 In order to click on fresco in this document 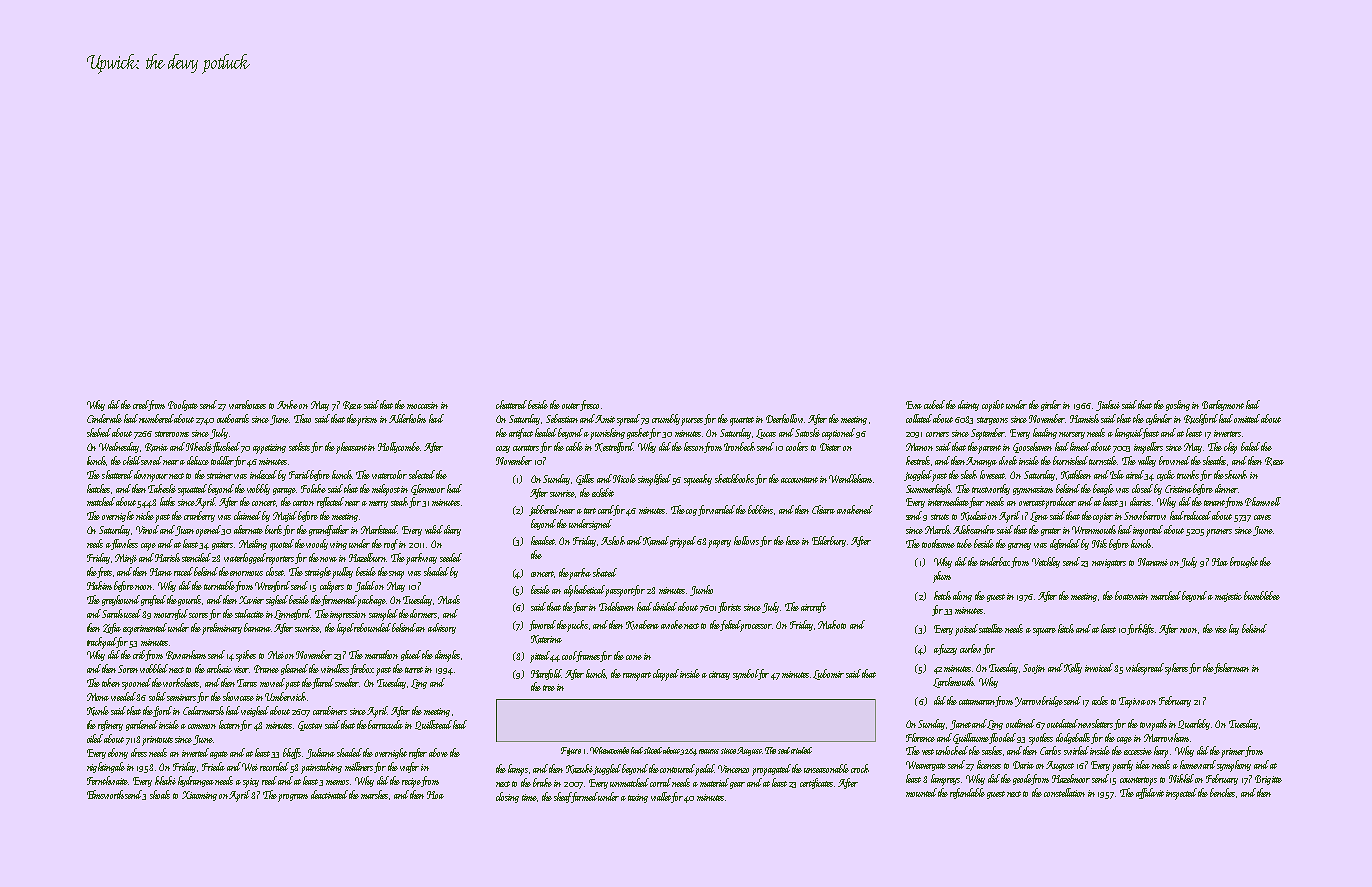, I will do `click(589, 405)`.
